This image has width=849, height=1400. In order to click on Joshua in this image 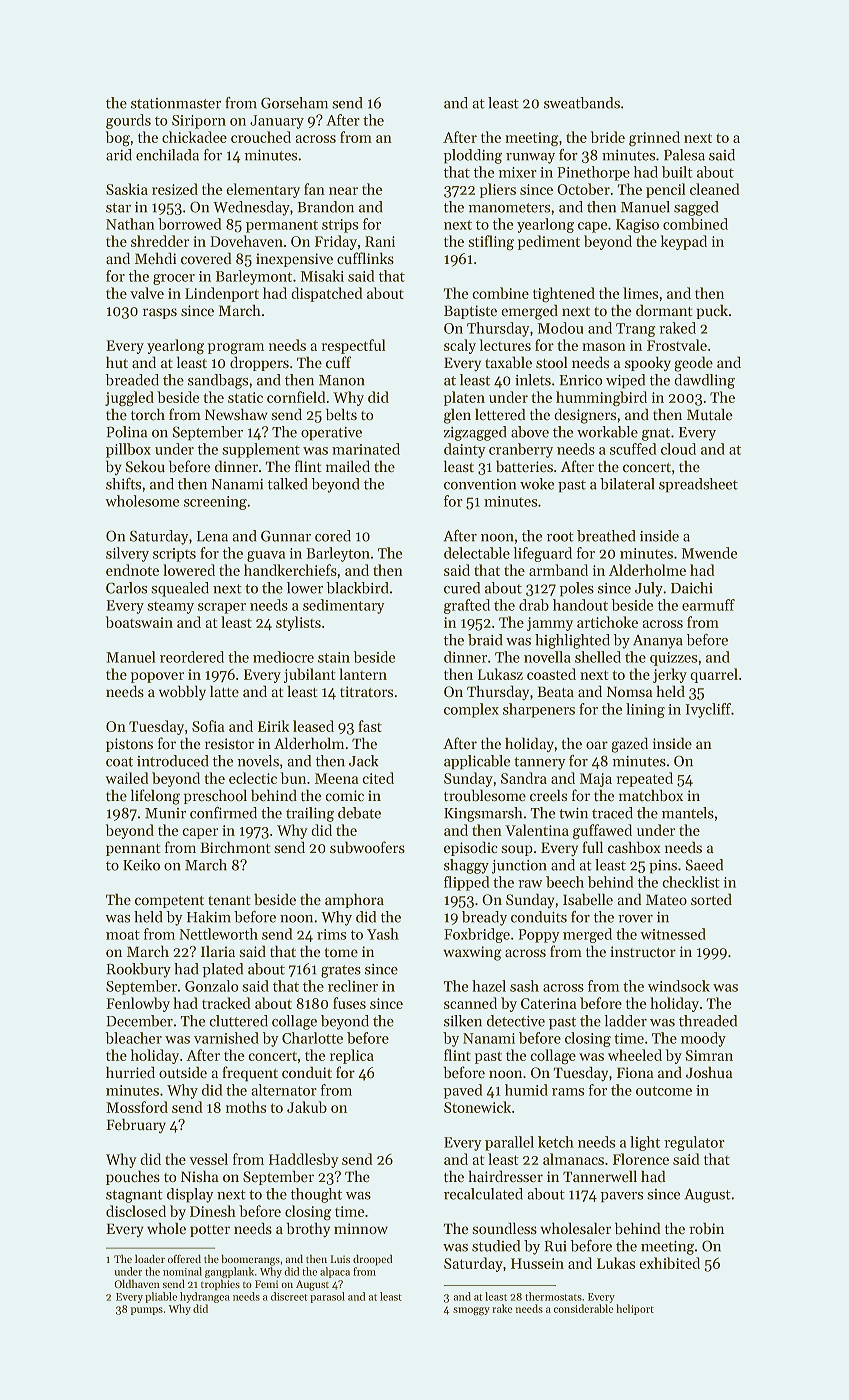, I will do `click(709, 1072)`.
